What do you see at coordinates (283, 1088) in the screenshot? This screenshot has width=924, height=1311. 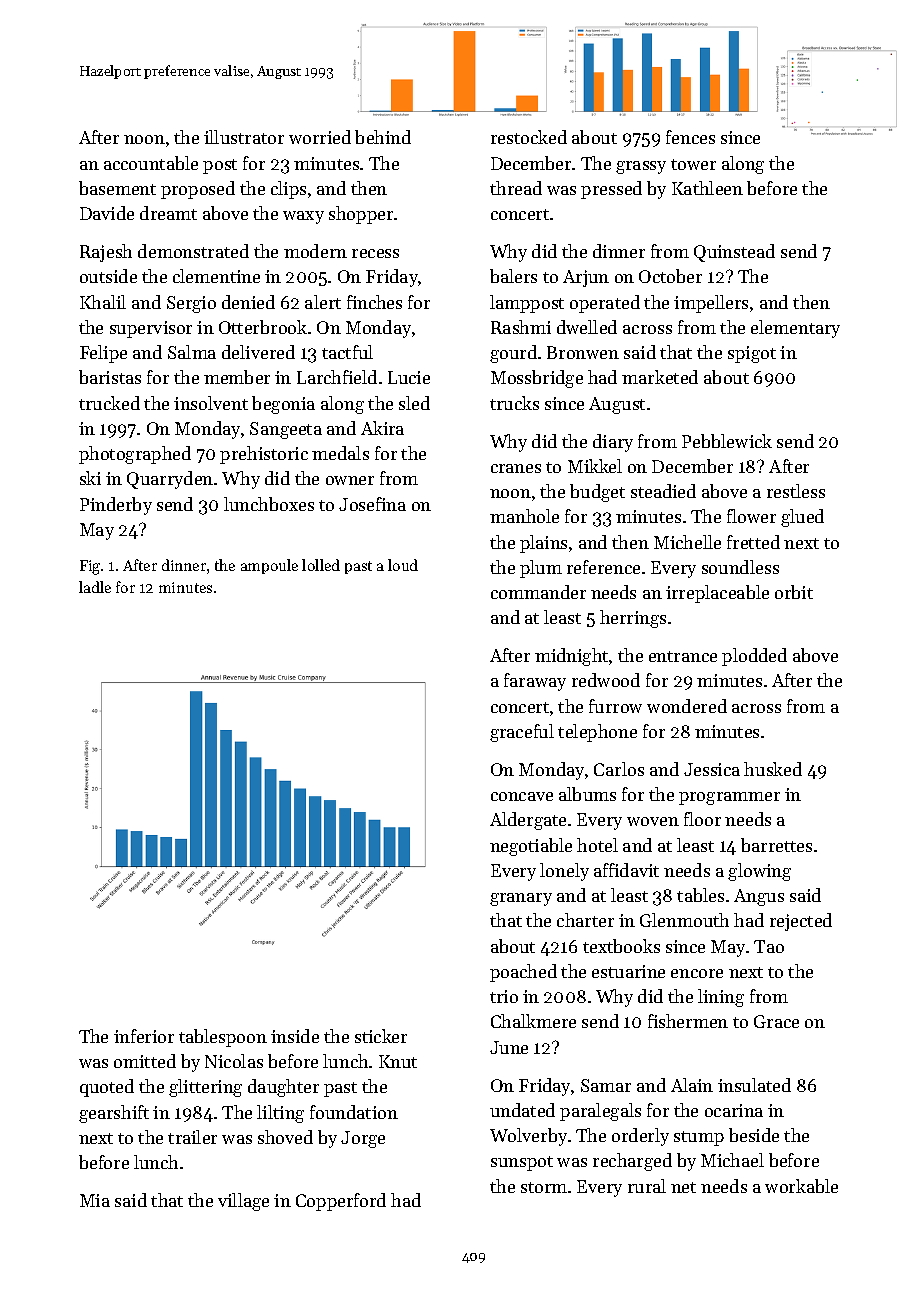 I see `daughter` at bounding box center [283, 1088].
